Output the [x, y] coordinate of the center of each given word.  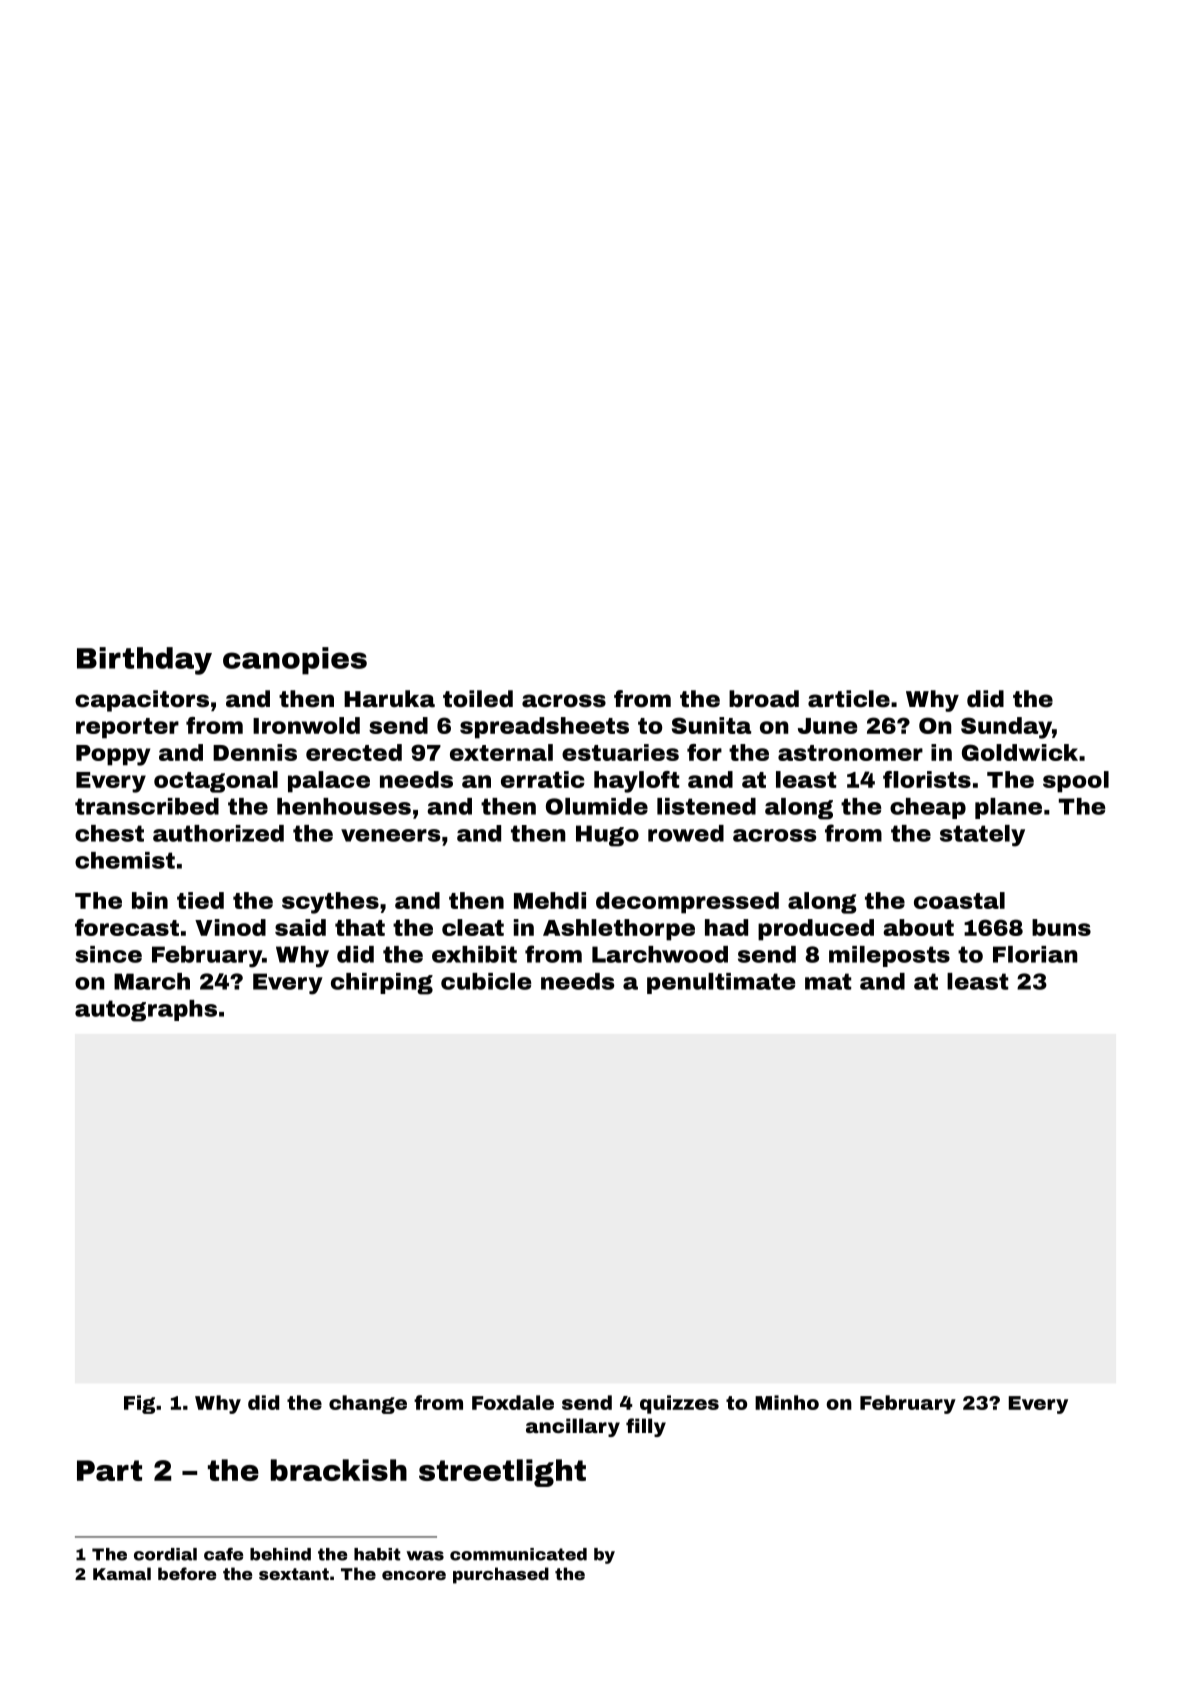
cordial [165, 1554]
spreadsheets [544, 728]
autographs [146, 1011]
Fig [139, 1404]
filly [646, 1427]
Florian [1035, 954]
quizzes [679, 1404]
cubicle [486, 981]
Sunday [1006, 728]
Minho [787, 1402]
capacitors [142, 701]
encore [414, 1575]
